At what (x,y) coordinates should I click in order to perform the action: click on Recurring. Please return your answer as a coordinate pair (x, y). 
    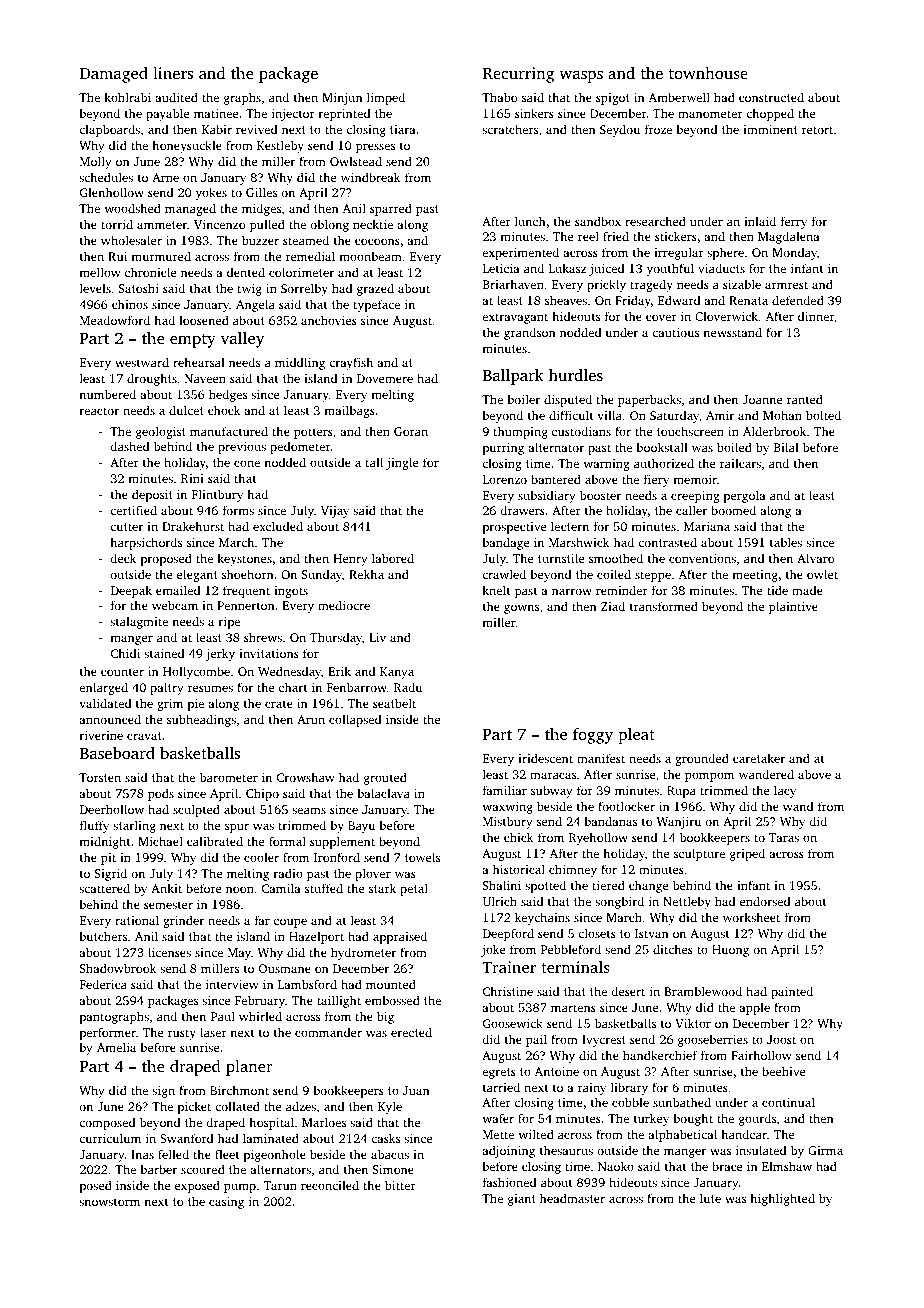
    Looking at the image, I should click on (518, 75).
